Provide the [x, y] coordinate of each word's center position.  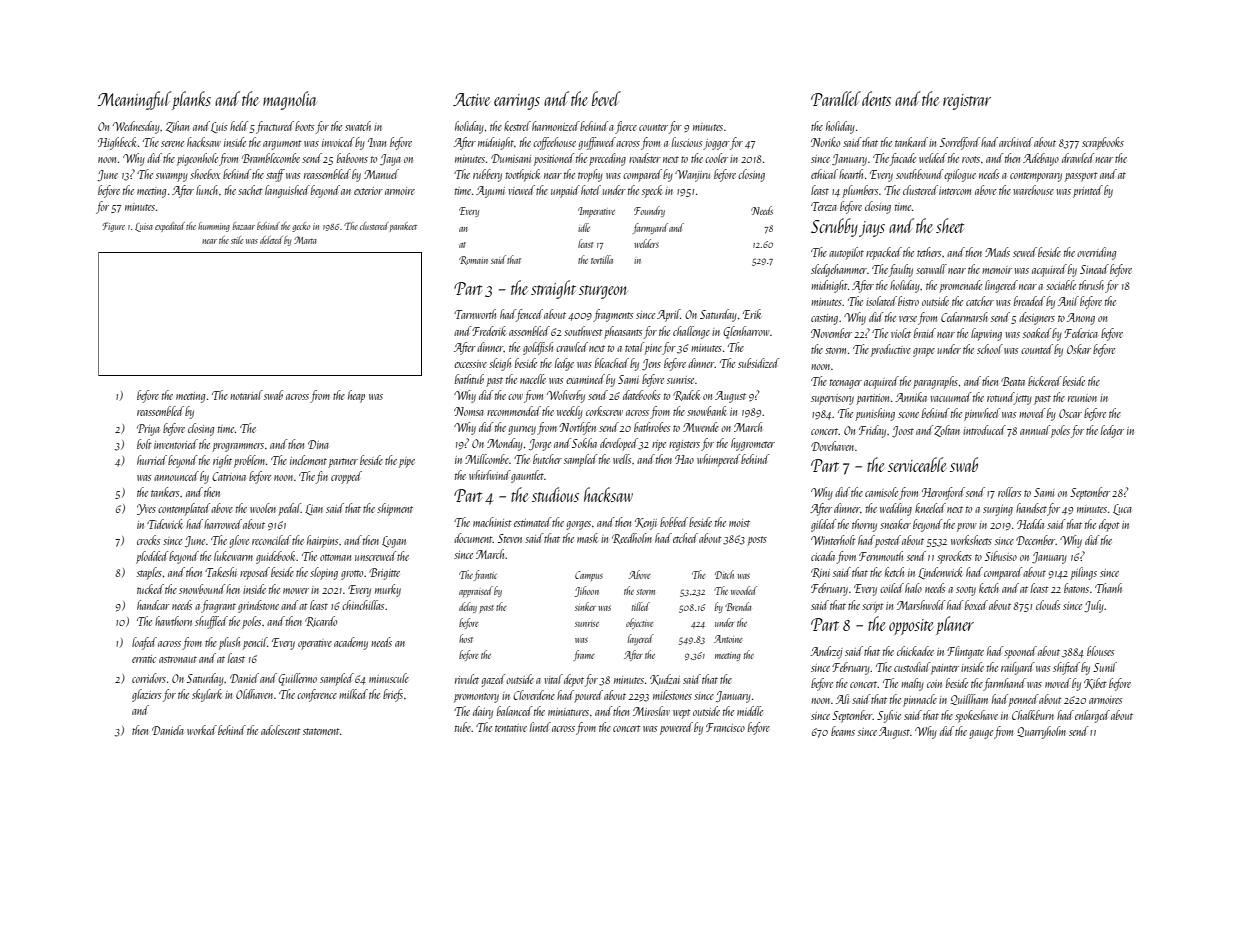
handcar [153, 605]
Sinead [1094, 269]
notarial [246, 395]
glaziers [146, 695]
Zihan [177, 127]
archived [1016, 142]
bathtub [469, 379]
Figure [113, 227]
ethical [824, 174]
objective [640, 623]
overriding [1096, 253]
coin [934, 684]
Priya [148, 430]
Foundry [649, 211]
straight [553, 289]
